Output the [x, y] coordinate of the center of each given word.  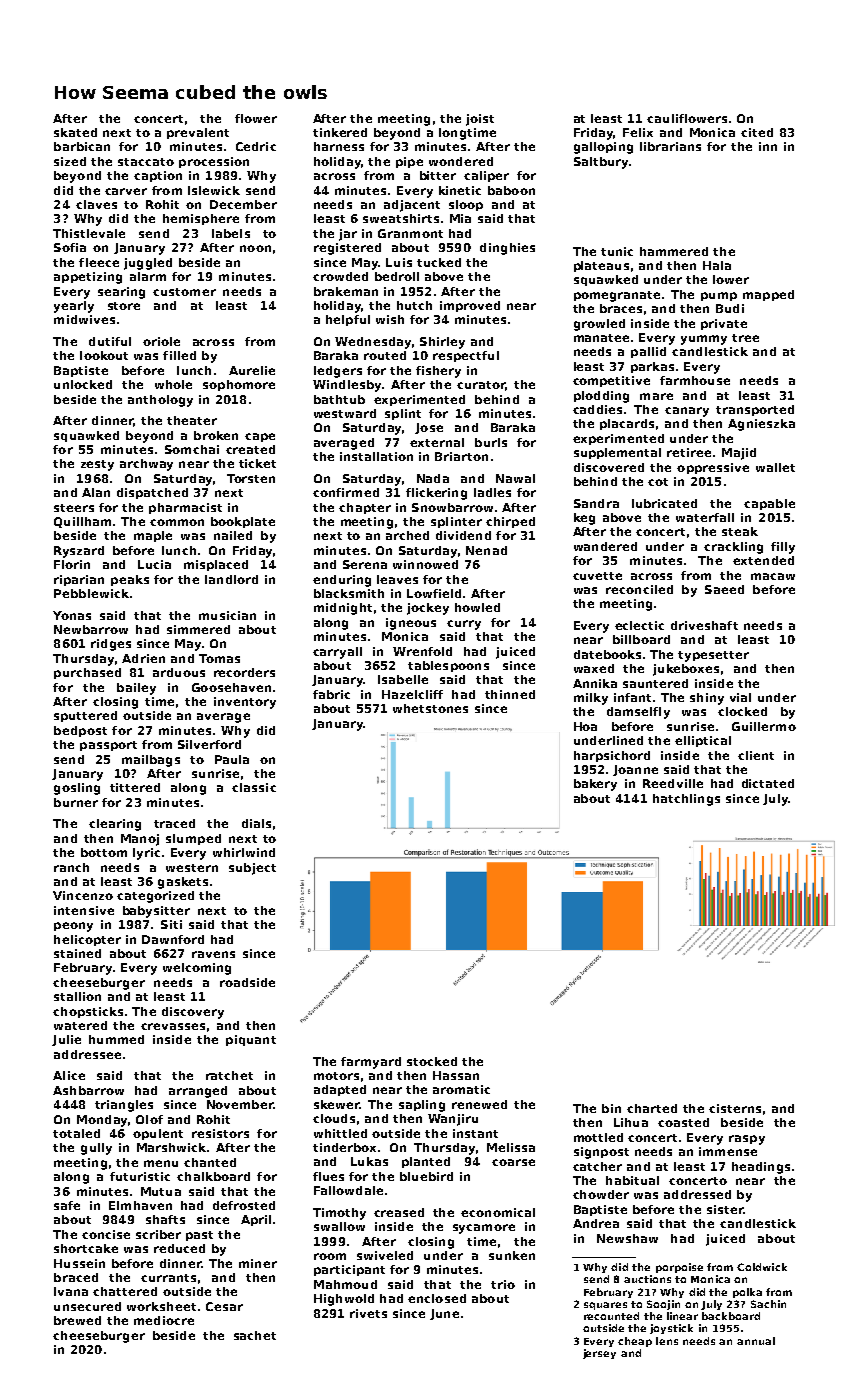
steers [74, 508]
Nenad [486, 550]
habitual [632, 1180]
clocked [742, 711]
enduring [342, 581]
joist [480, 120]
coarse [513, 1162]
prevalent [198, 133]
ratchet [229, 1075]
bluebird [426, 1176]
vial [740, 697]
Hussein [79, 1263]
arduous [179, 672]
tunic [617, 251]
